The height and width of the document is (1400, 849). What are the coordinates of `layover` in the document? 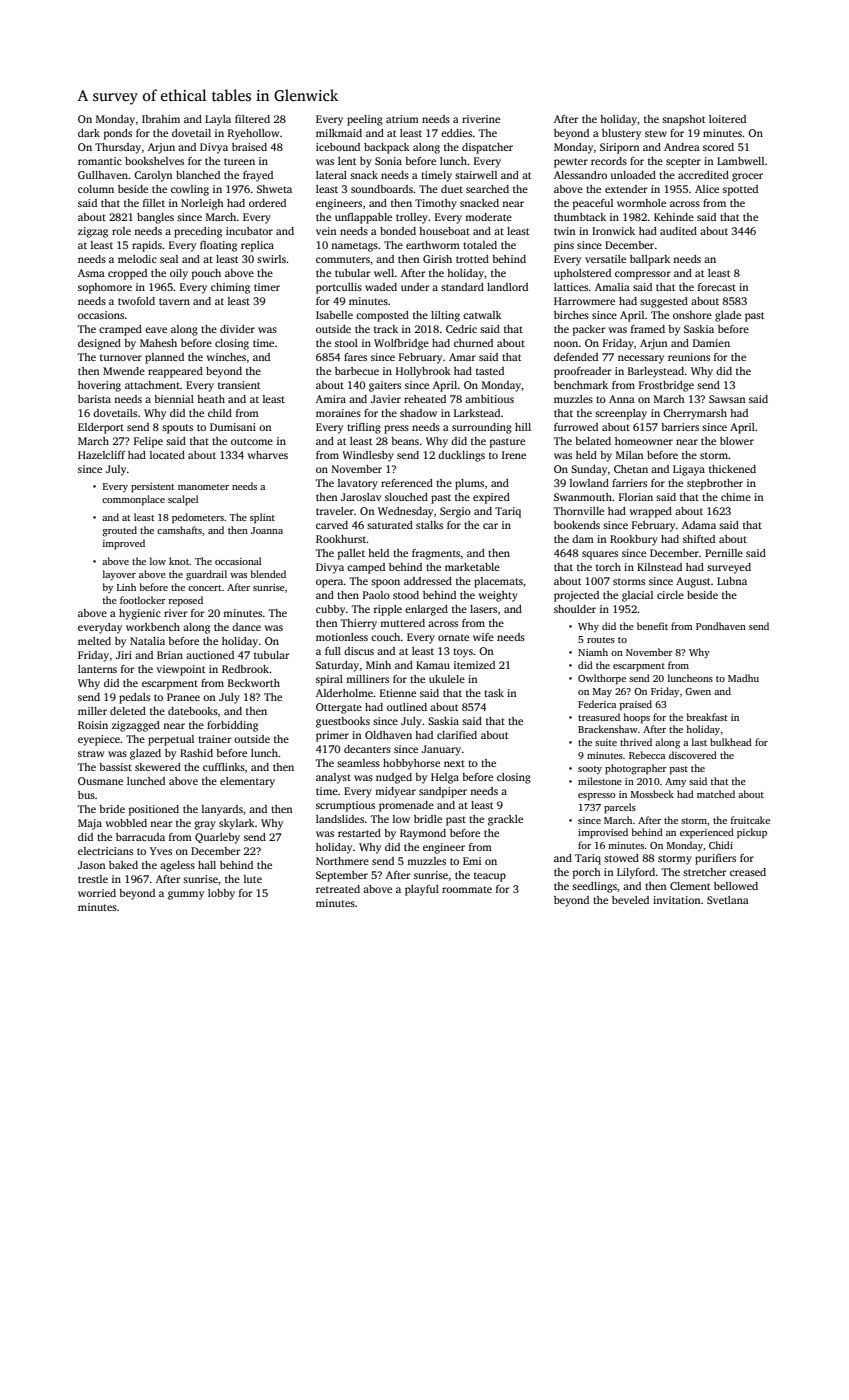 It's located at (119, 575).
